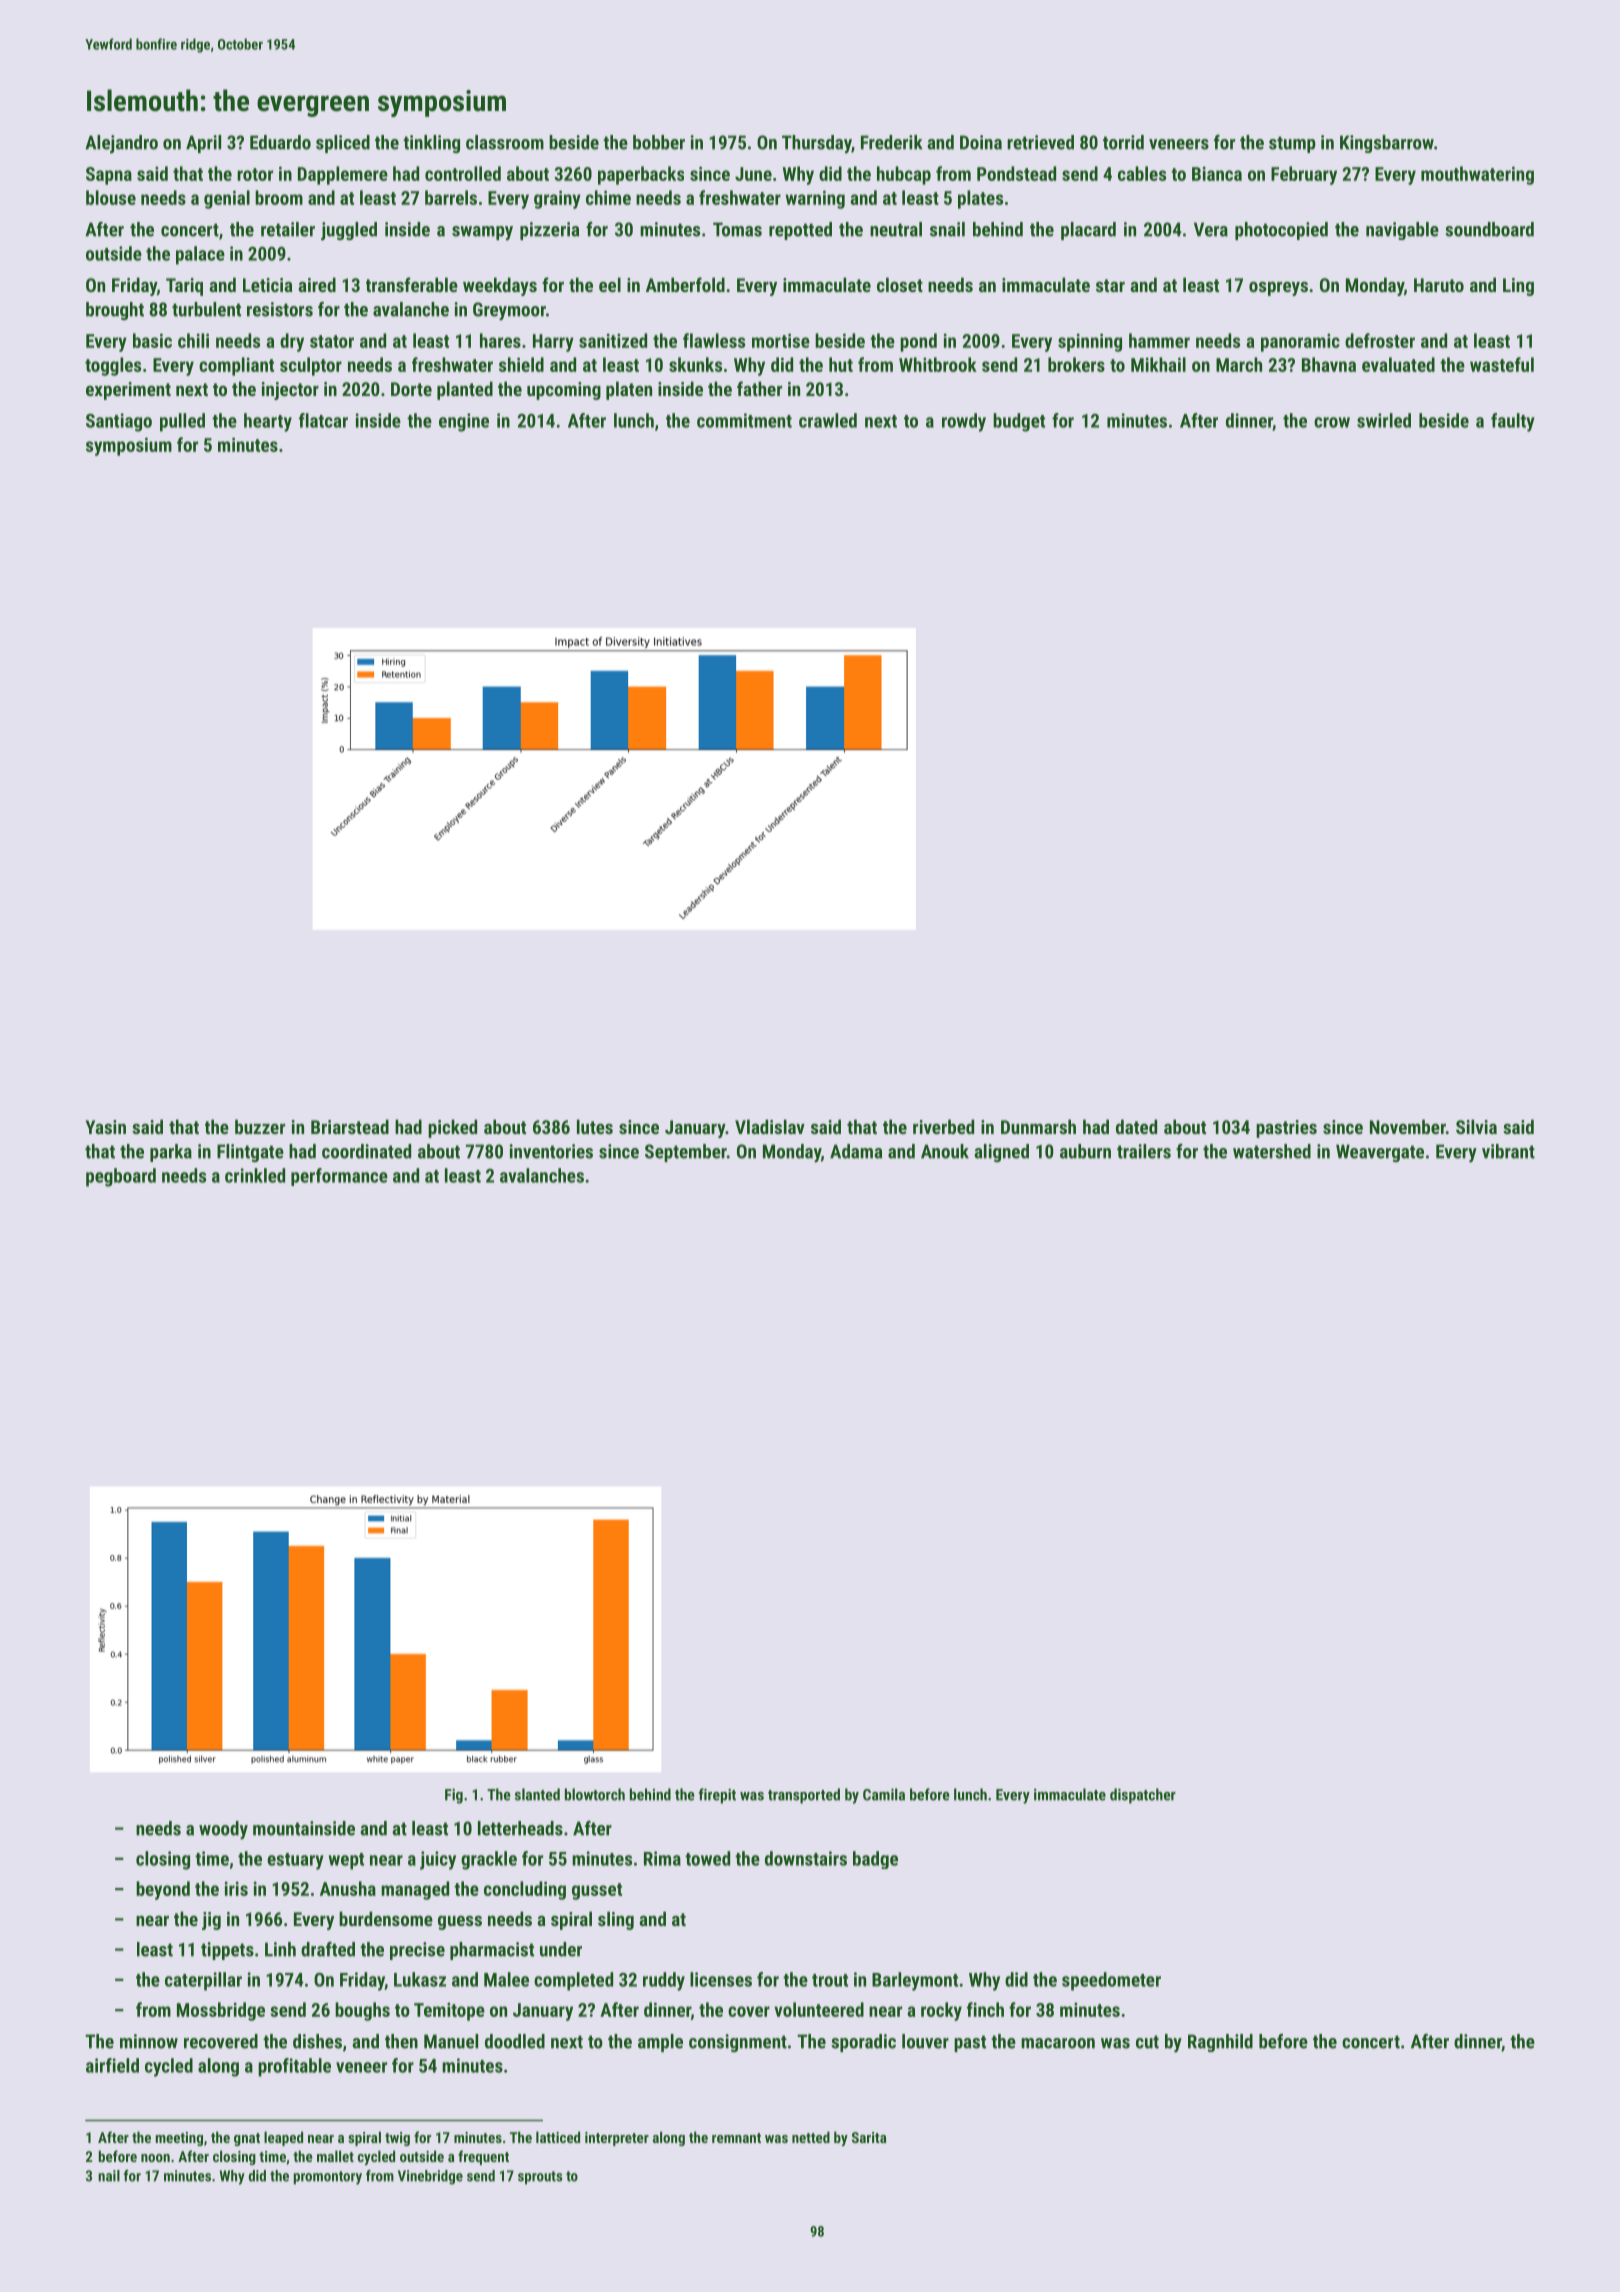 This image has height=2292, width=1620. I want to click on pegboard, so click(121, 1177).
